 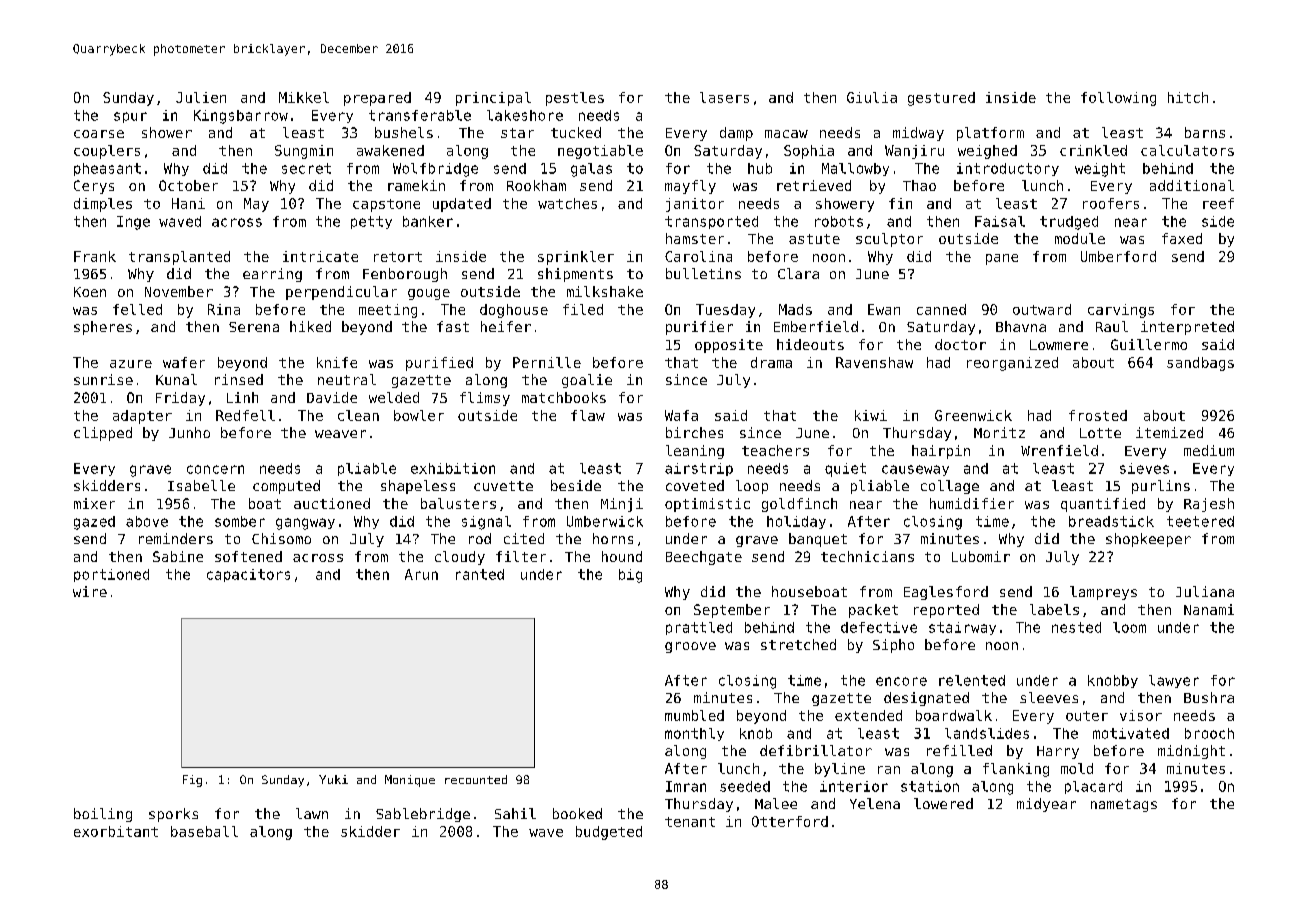 What do you see at coordinates (1058, 752) in the document?
I see `Harry` at bounding box center [1058, 752].
